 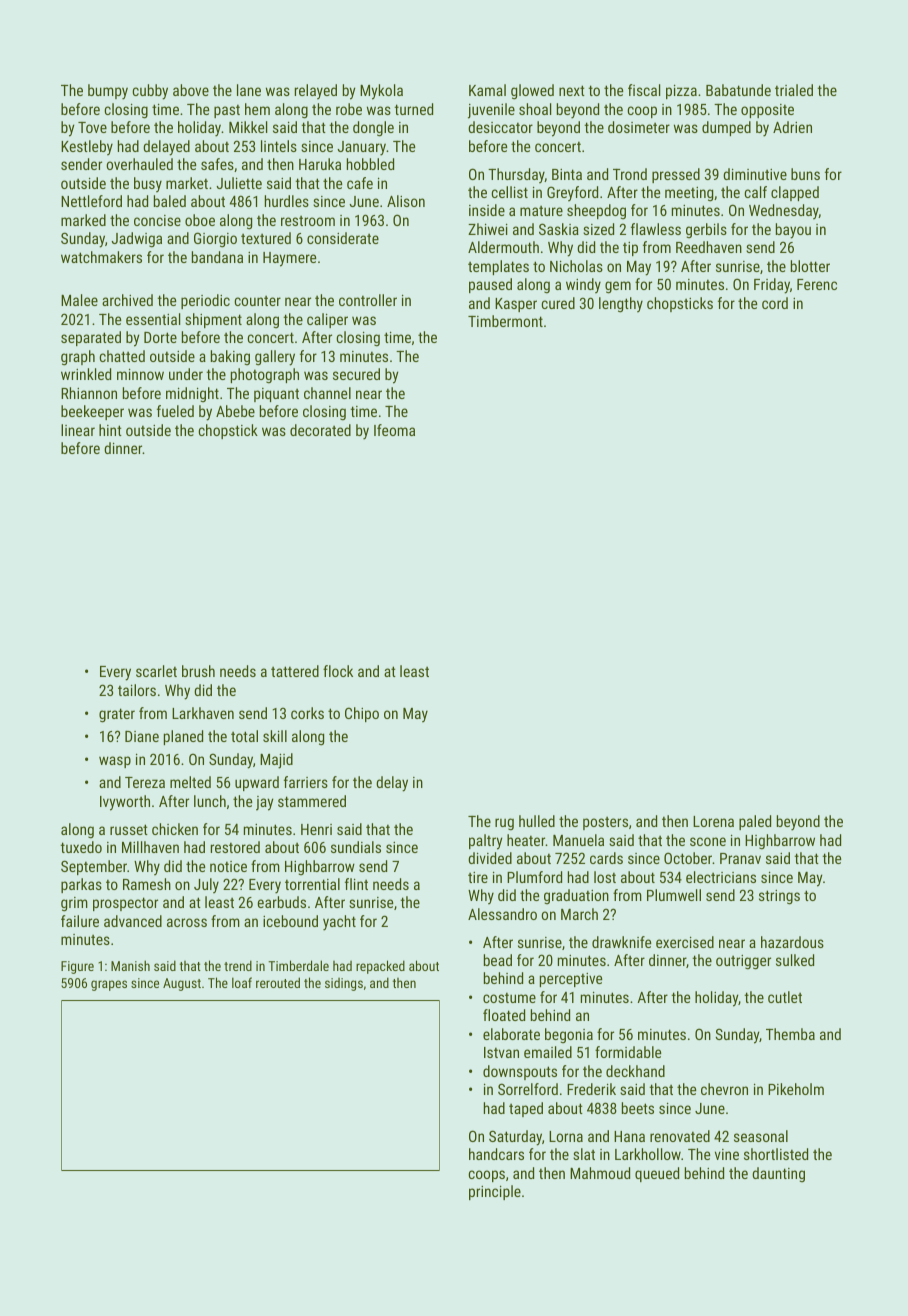 What do you see at coordinates (215, 240) in the screenshot?
I see `Giorgio` at bounding box center [215, 240].
